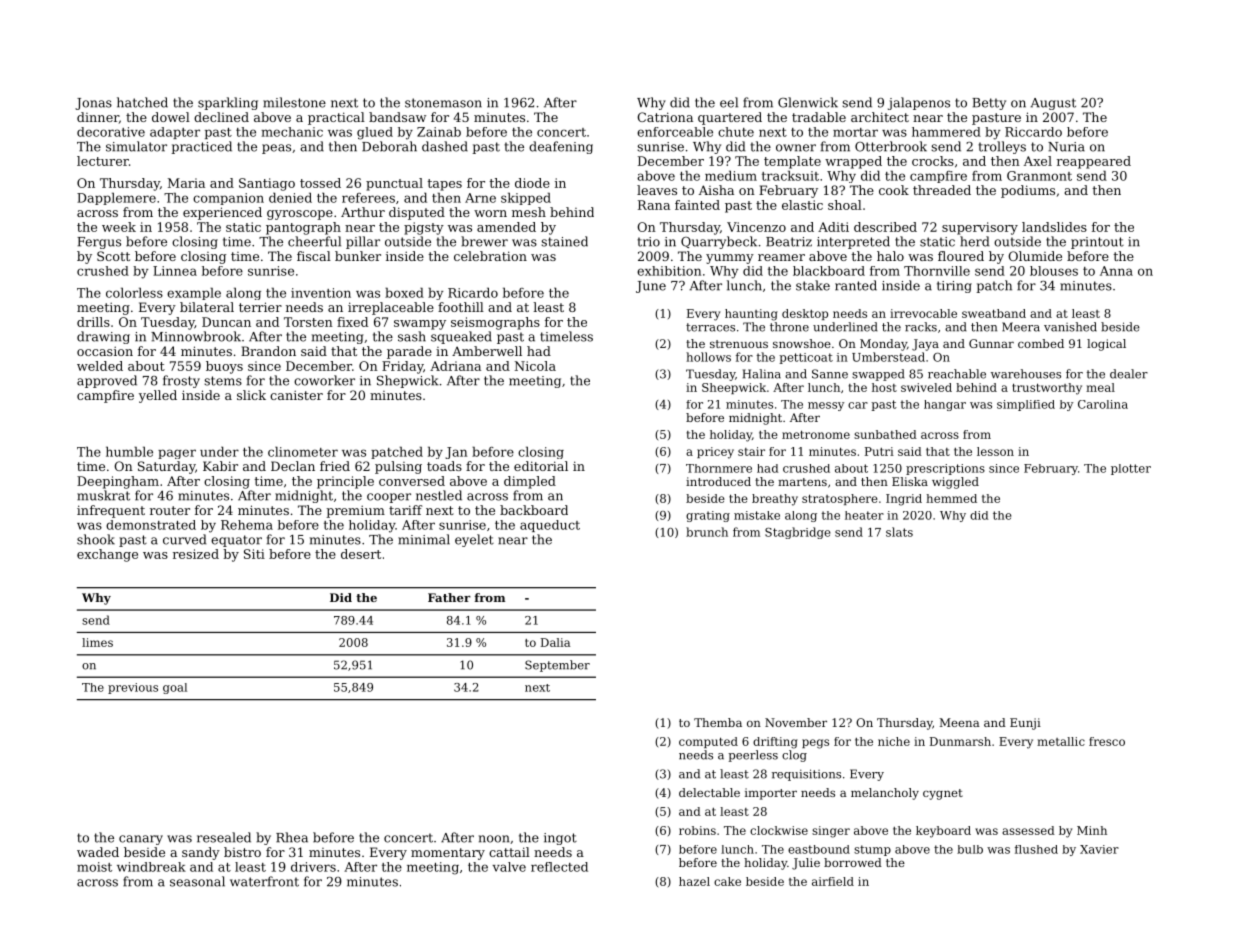 The height and width of the image is (952, 1233). What do you see at coordinates (719, 242) in the image?
I see `Quarrybeck` at bounding box center [719, 242].
